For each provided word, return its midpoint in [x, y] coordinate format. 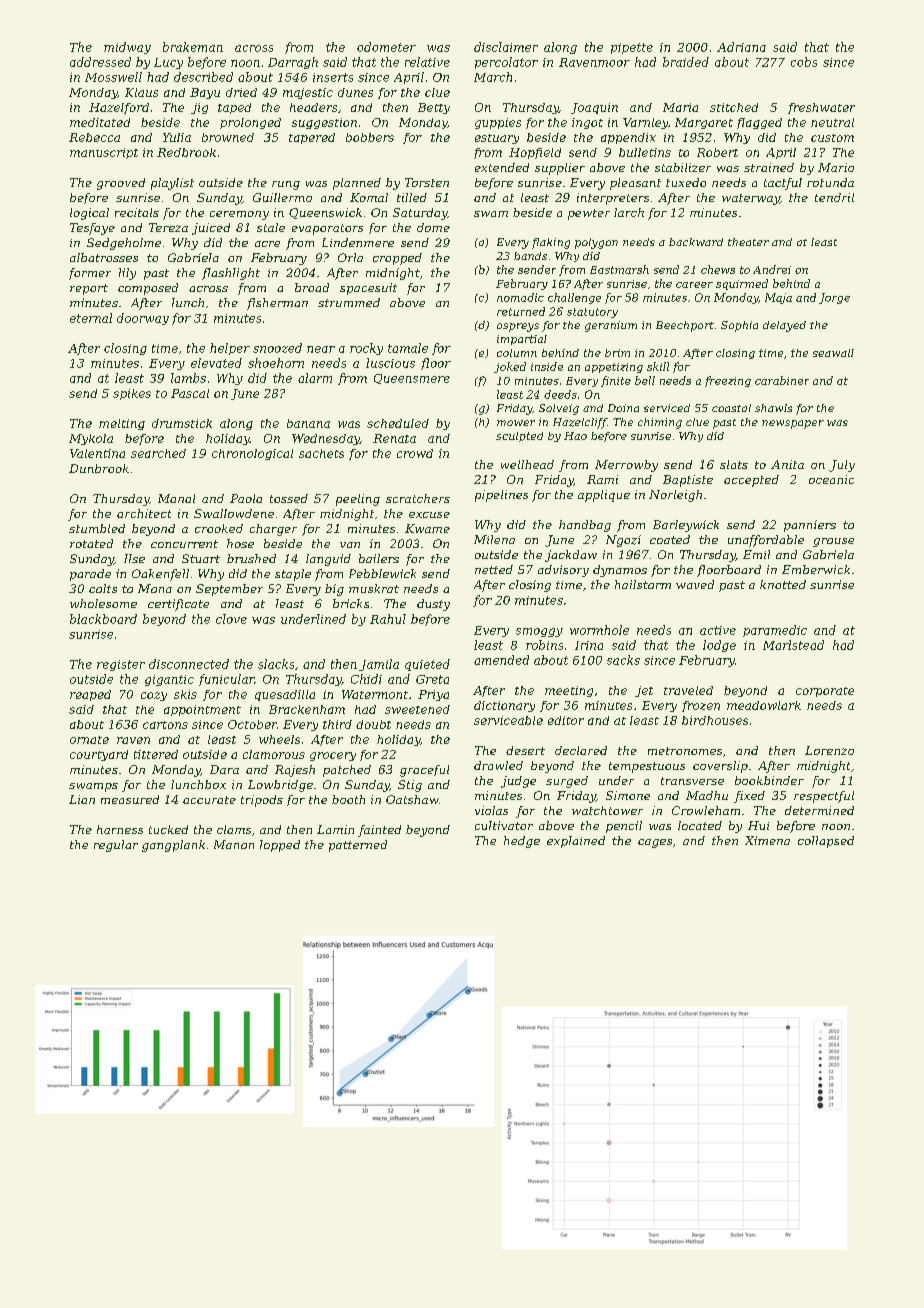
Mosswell [113, 77]
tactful [783, 184]
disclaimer [506, 47]
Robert [717, 152]
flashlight [231, 274]
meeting [569, 691]
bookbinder [769, 780]
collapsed [826, 842]
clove [231, 619]
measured [130, 799]
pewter [589, 214]
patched [347, 771]
